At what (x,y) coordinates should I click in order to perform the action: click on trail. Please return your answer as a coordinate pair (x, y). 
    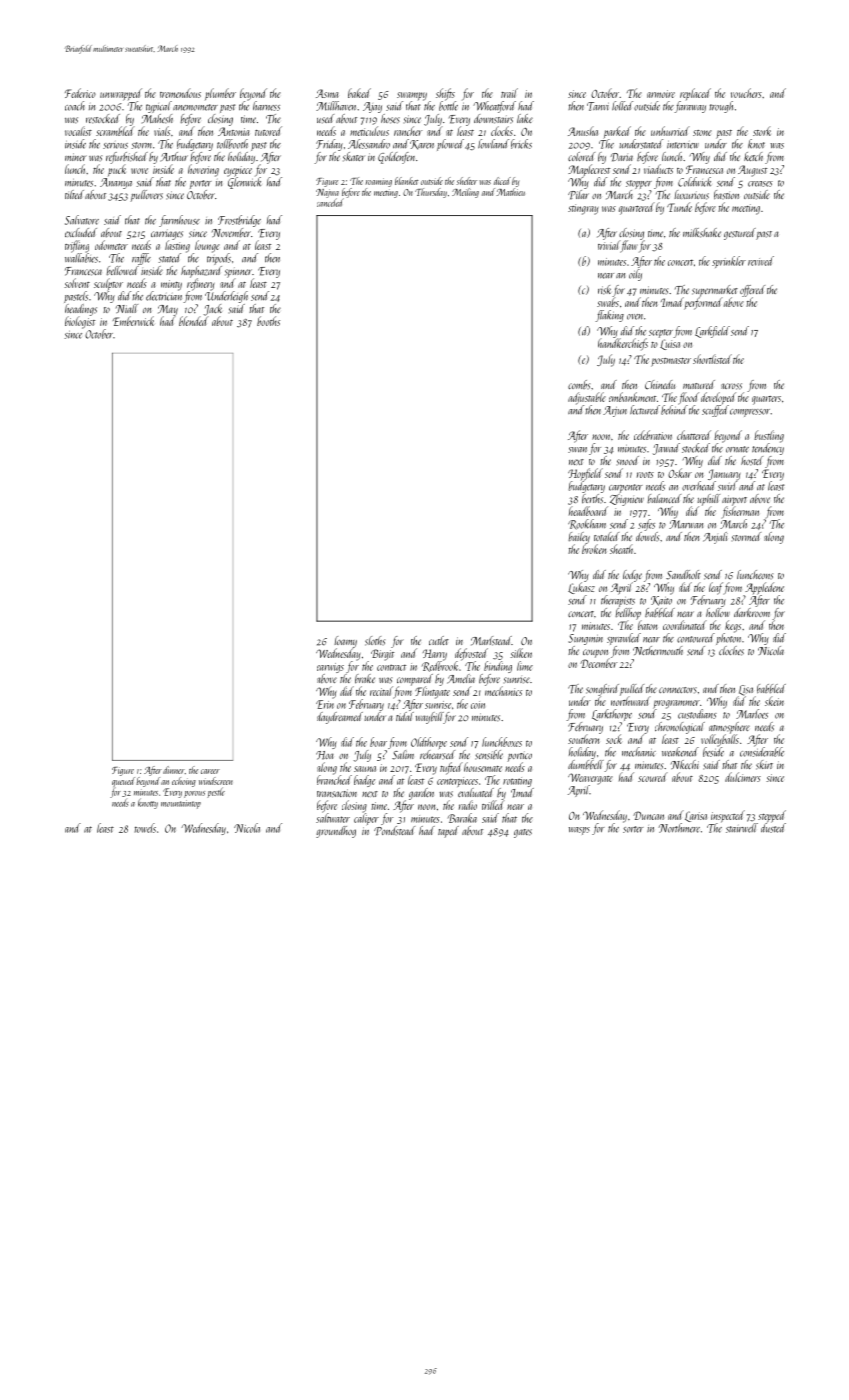
    Looking at the image, I should click on (509, 93).
